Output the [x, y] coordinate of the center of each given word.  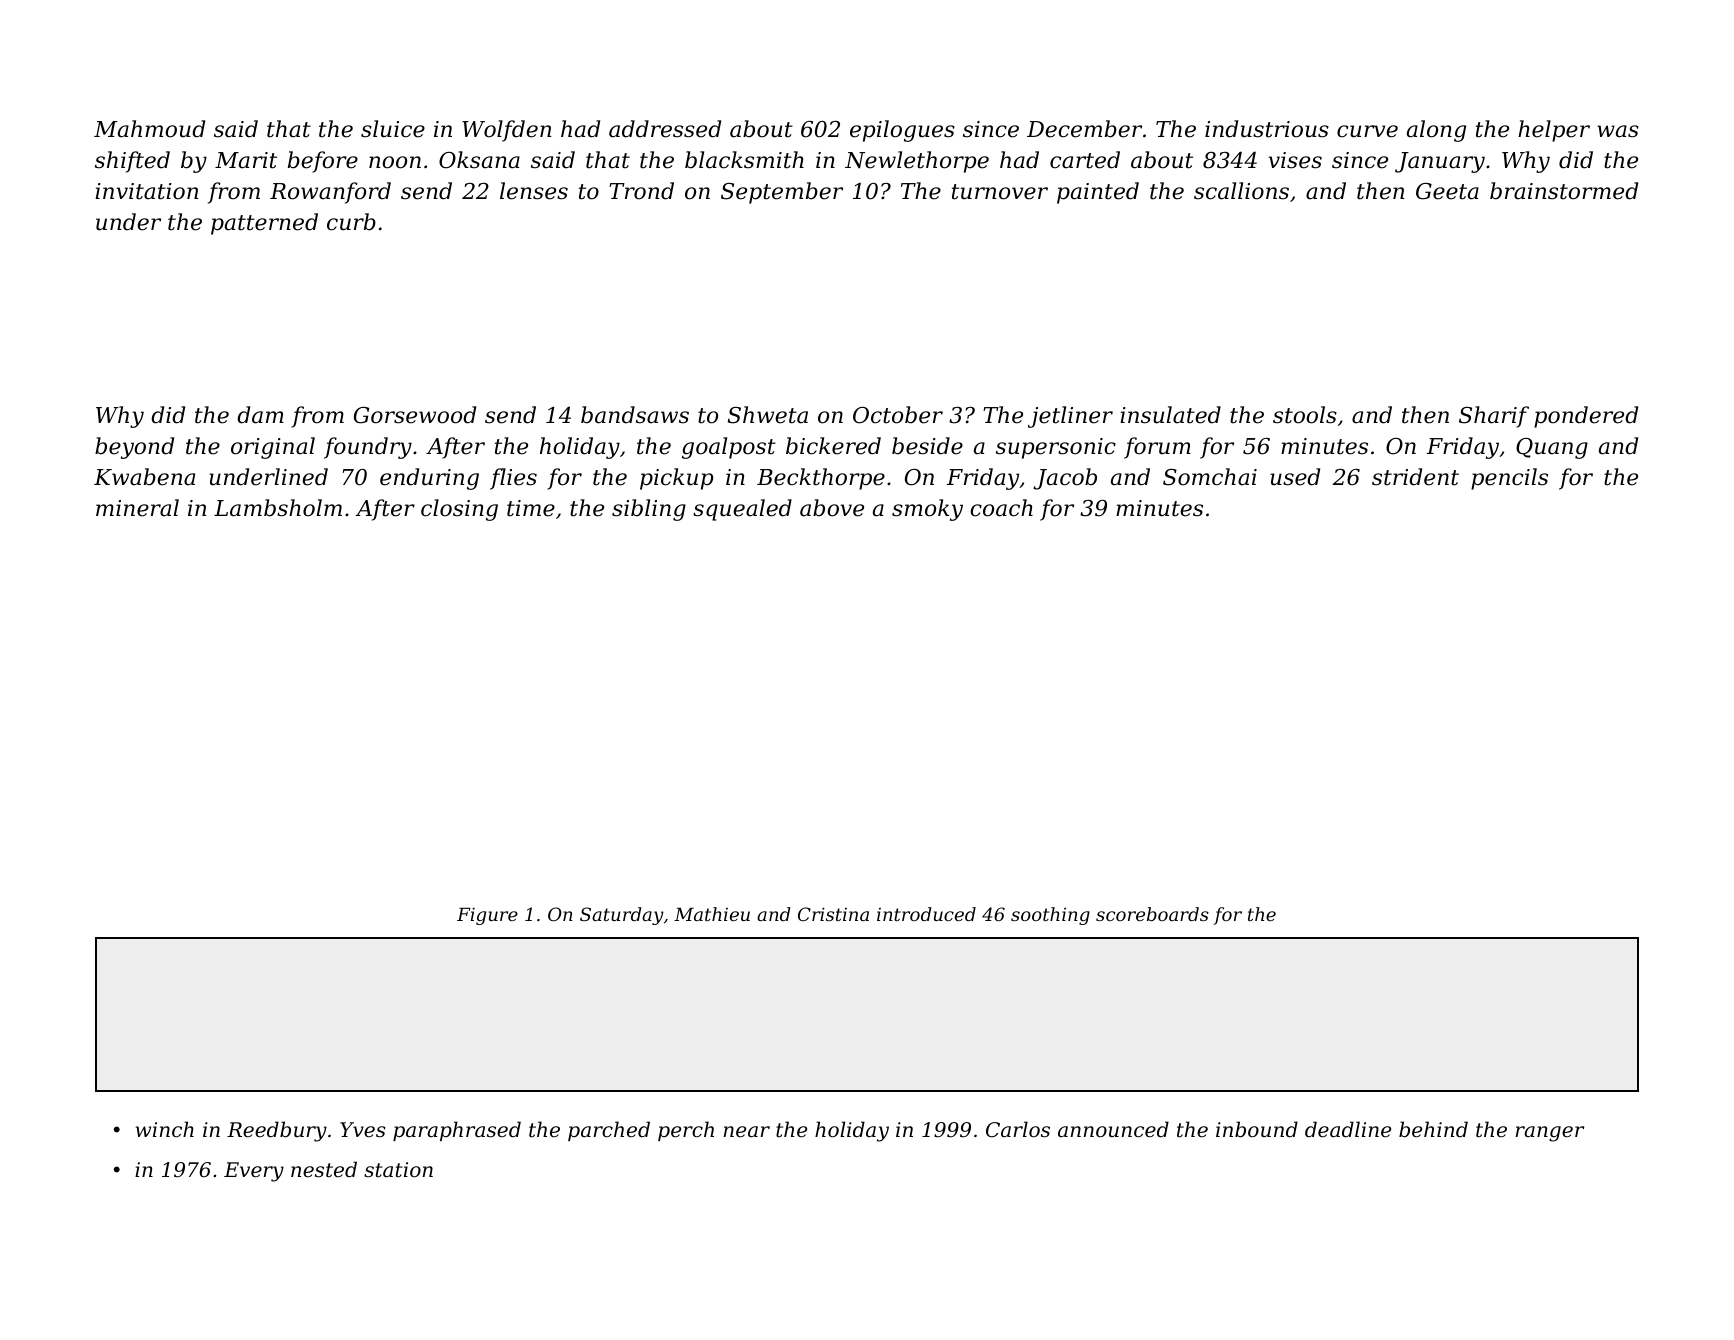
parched [609, 1131]
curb [351, 222]
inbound [1257, 1129]
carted [1085, 160]
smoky [927, 510]
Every [254, 1172]
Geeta [1447, 191]
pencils [1509, 479]
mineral [137, 508]
